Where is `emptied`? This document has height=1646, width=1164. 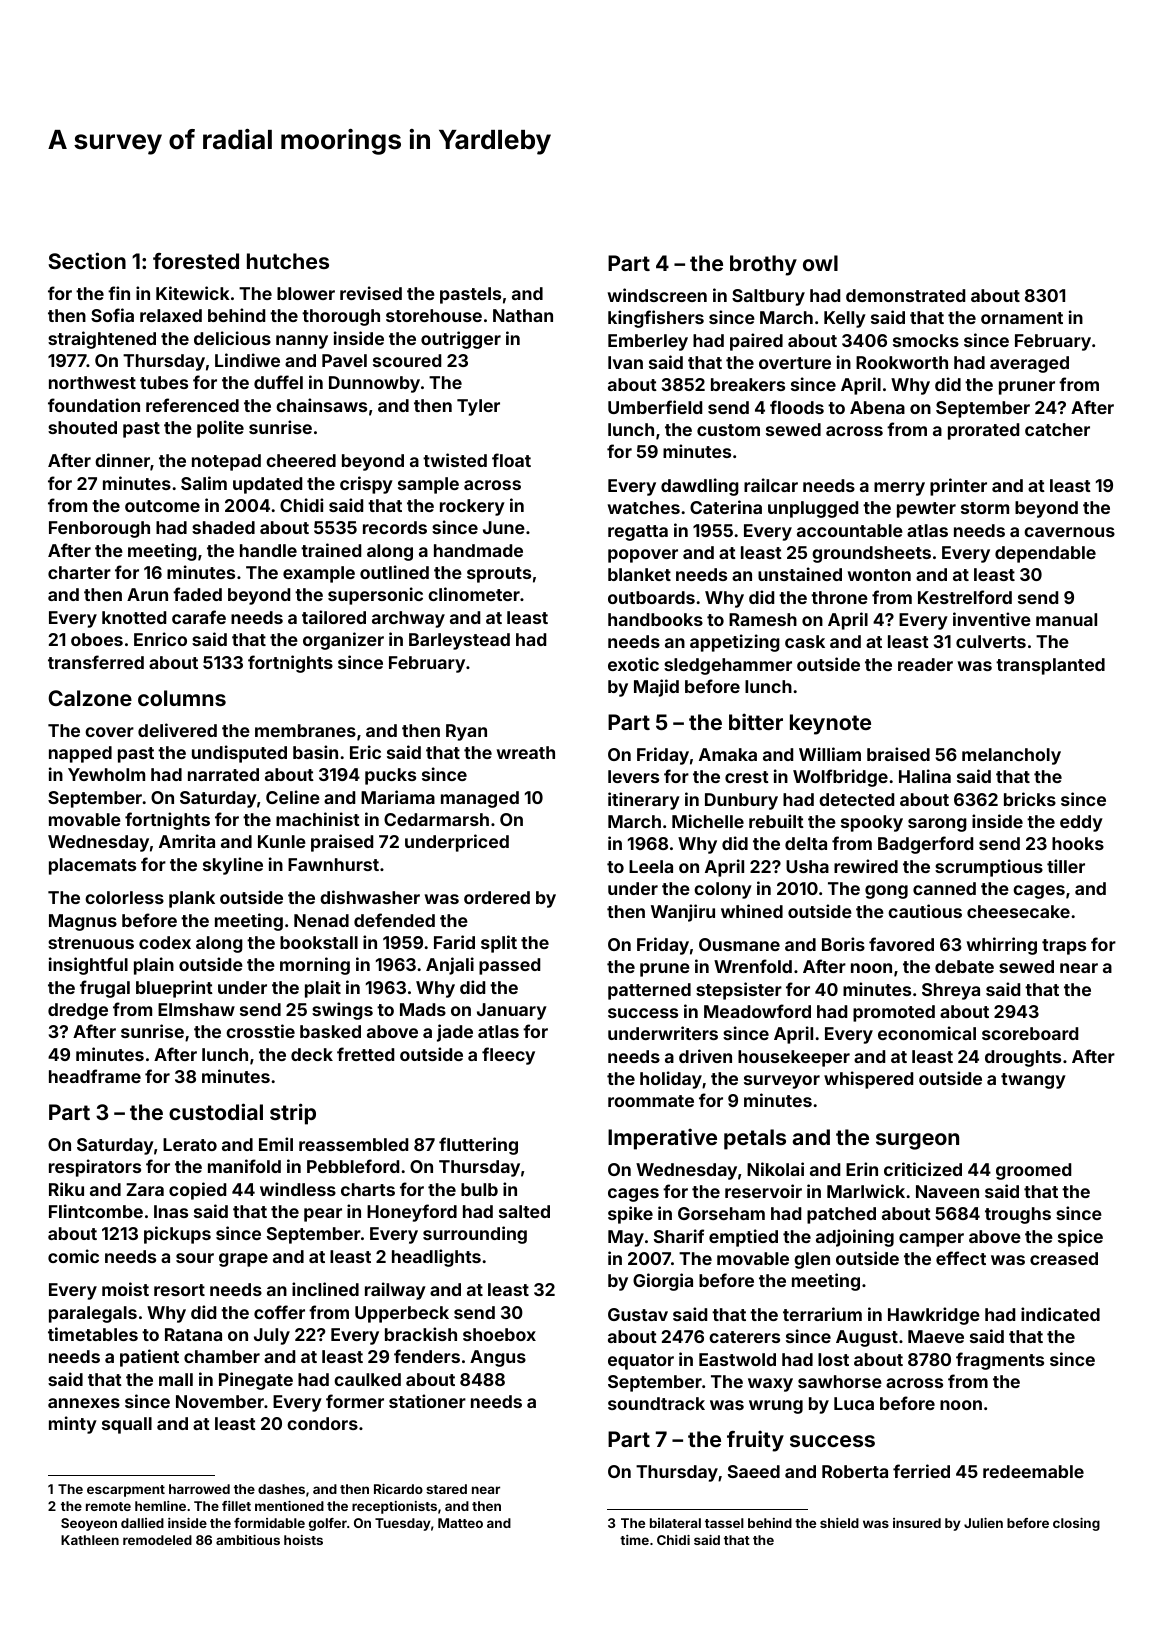 emptied is located at coordinates (743, 1238).
